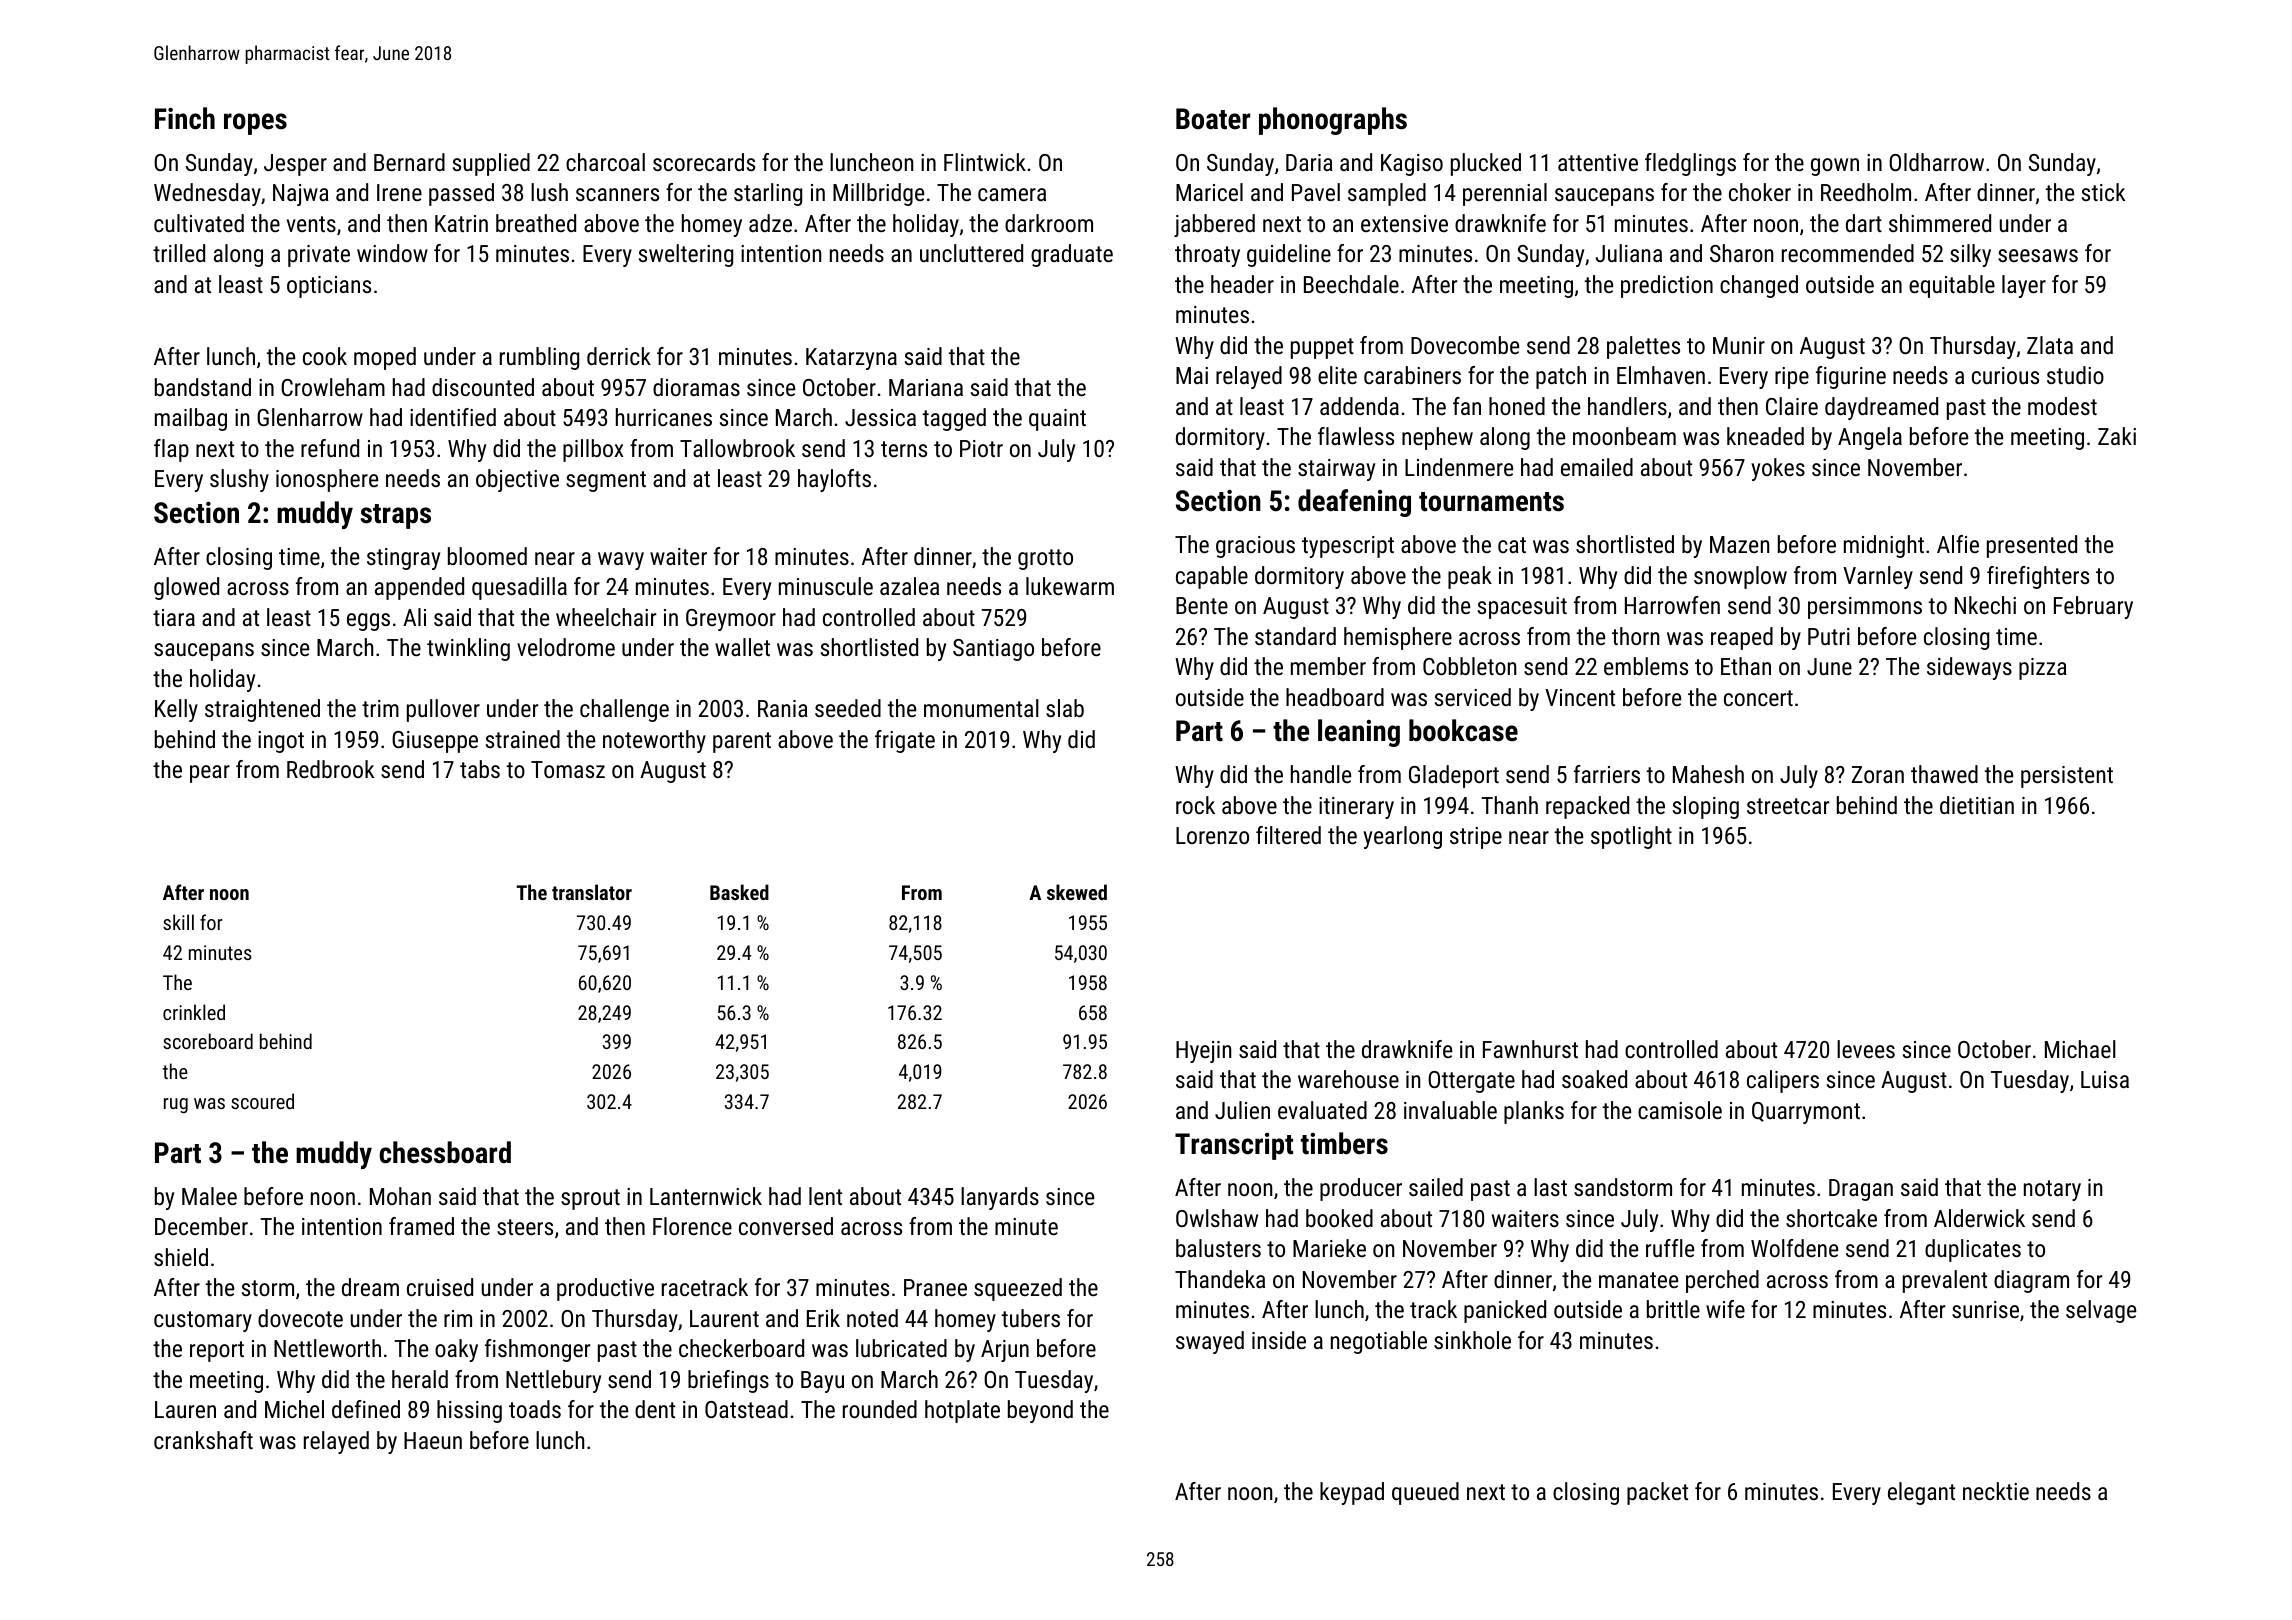 This screenshot has width=2292, height=1620. What do you see at coordinates (1936, 162) in the screenshot?
I see `Oldharrow` at bounding box center [1936, 162].
